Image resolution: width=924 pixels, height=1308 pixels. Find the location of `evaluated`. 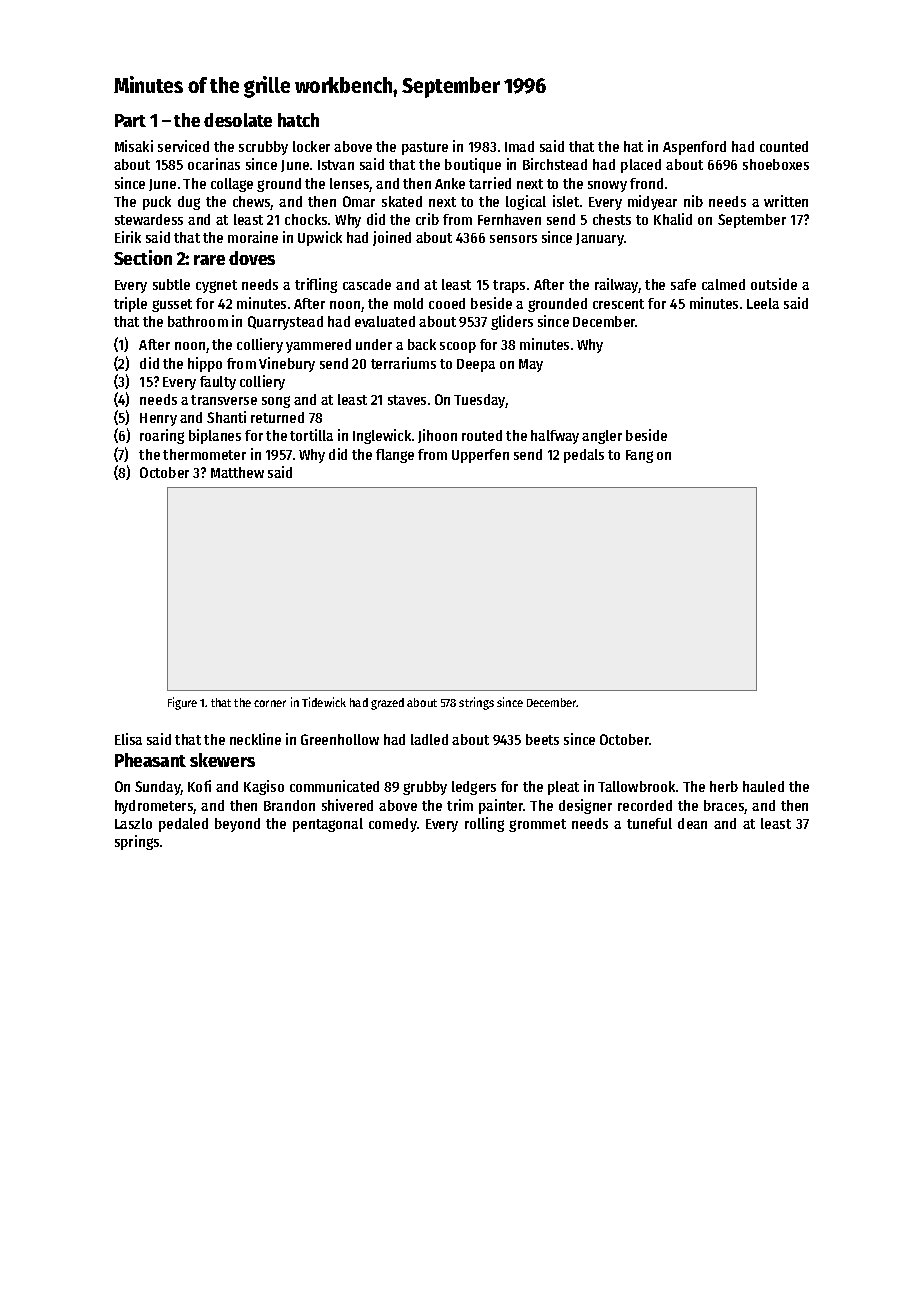

evaluated is located at coordinates (385, 321).
